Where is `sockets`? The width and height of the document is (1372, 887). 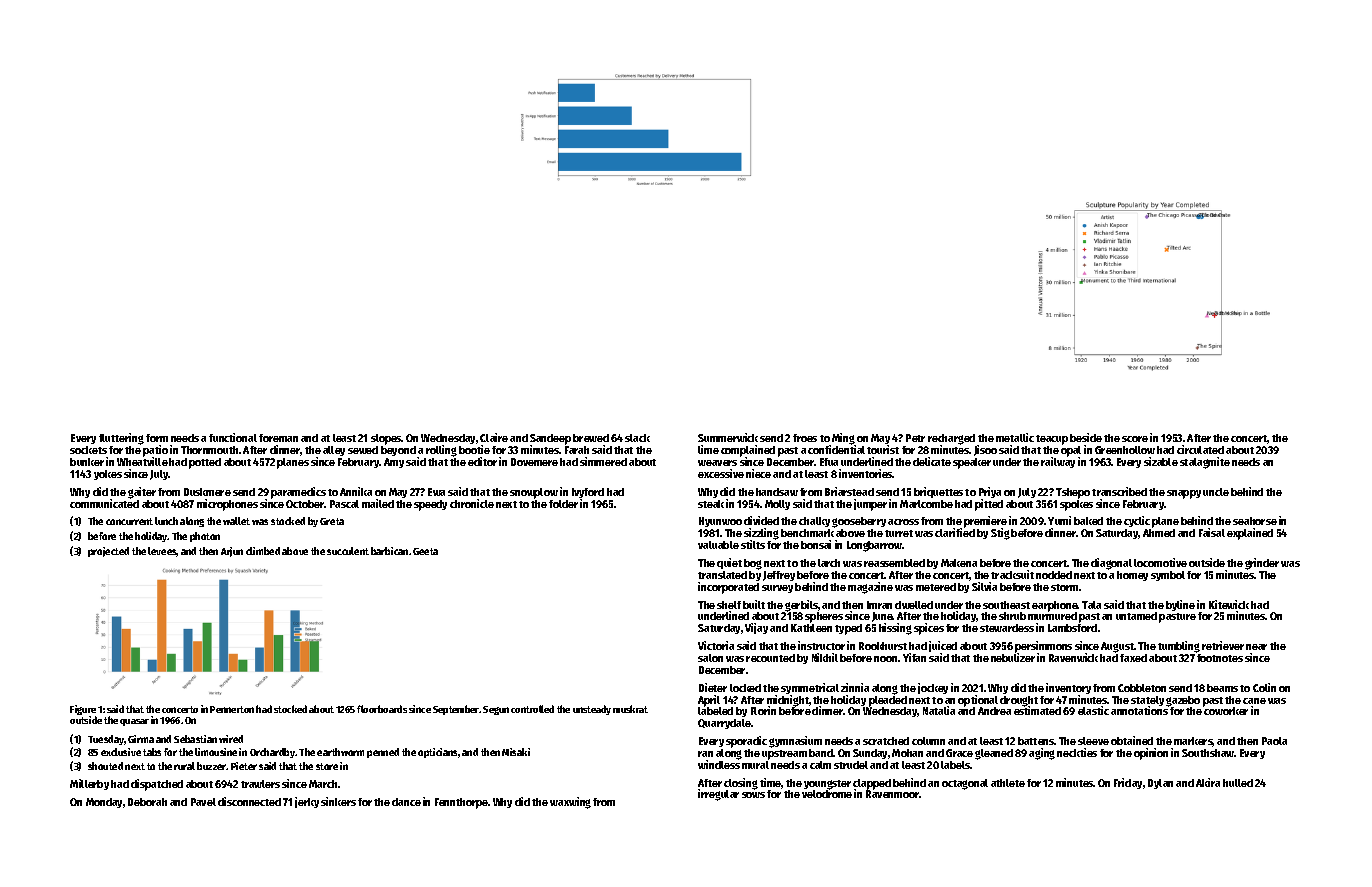 sockets is located at coordinates (88, 450).
